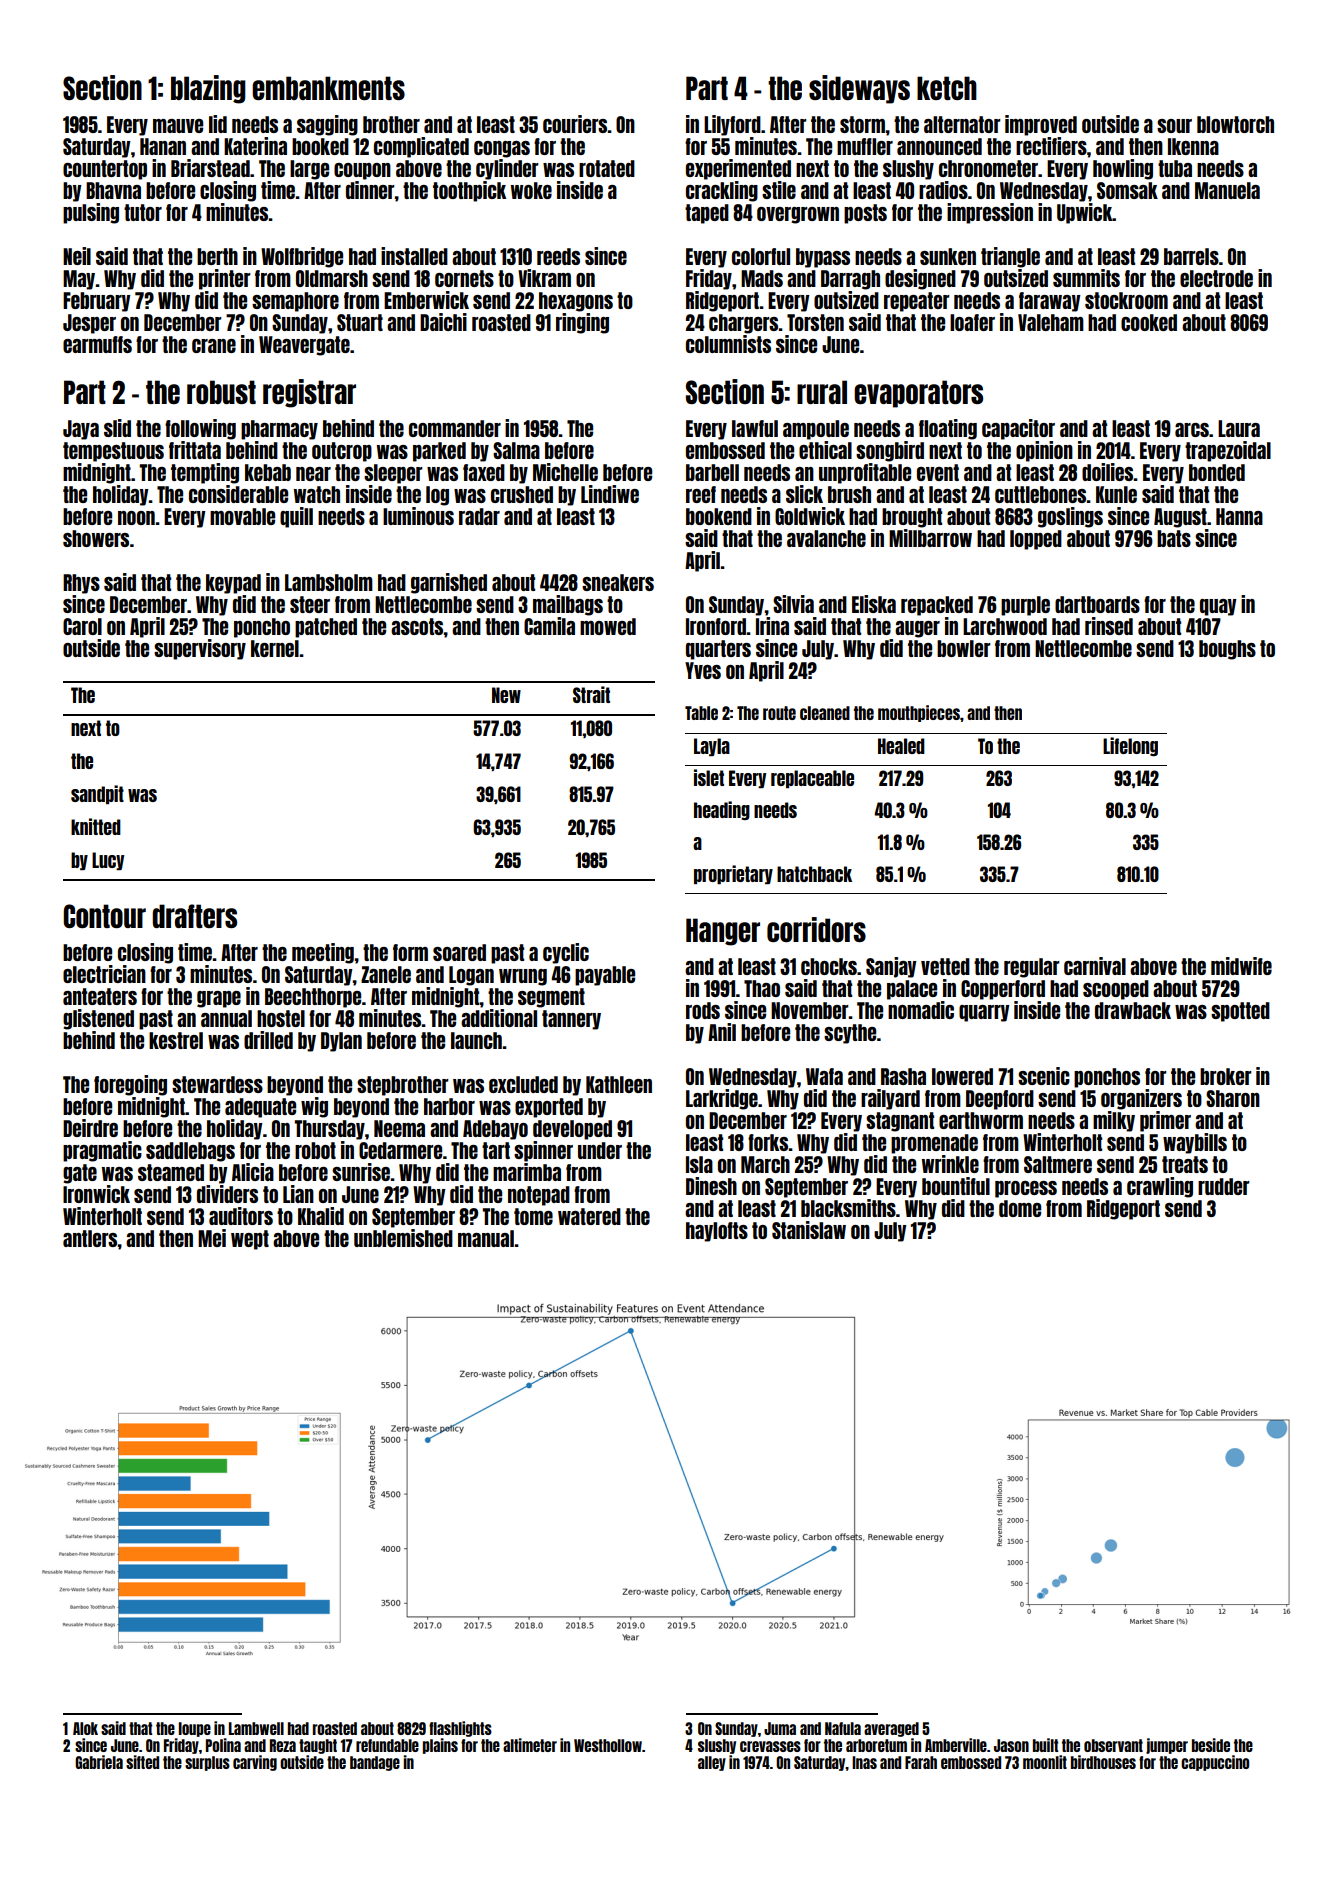 The width and height of the document is (1340, 1895). I want to click on Camila, so click(549, 626).
